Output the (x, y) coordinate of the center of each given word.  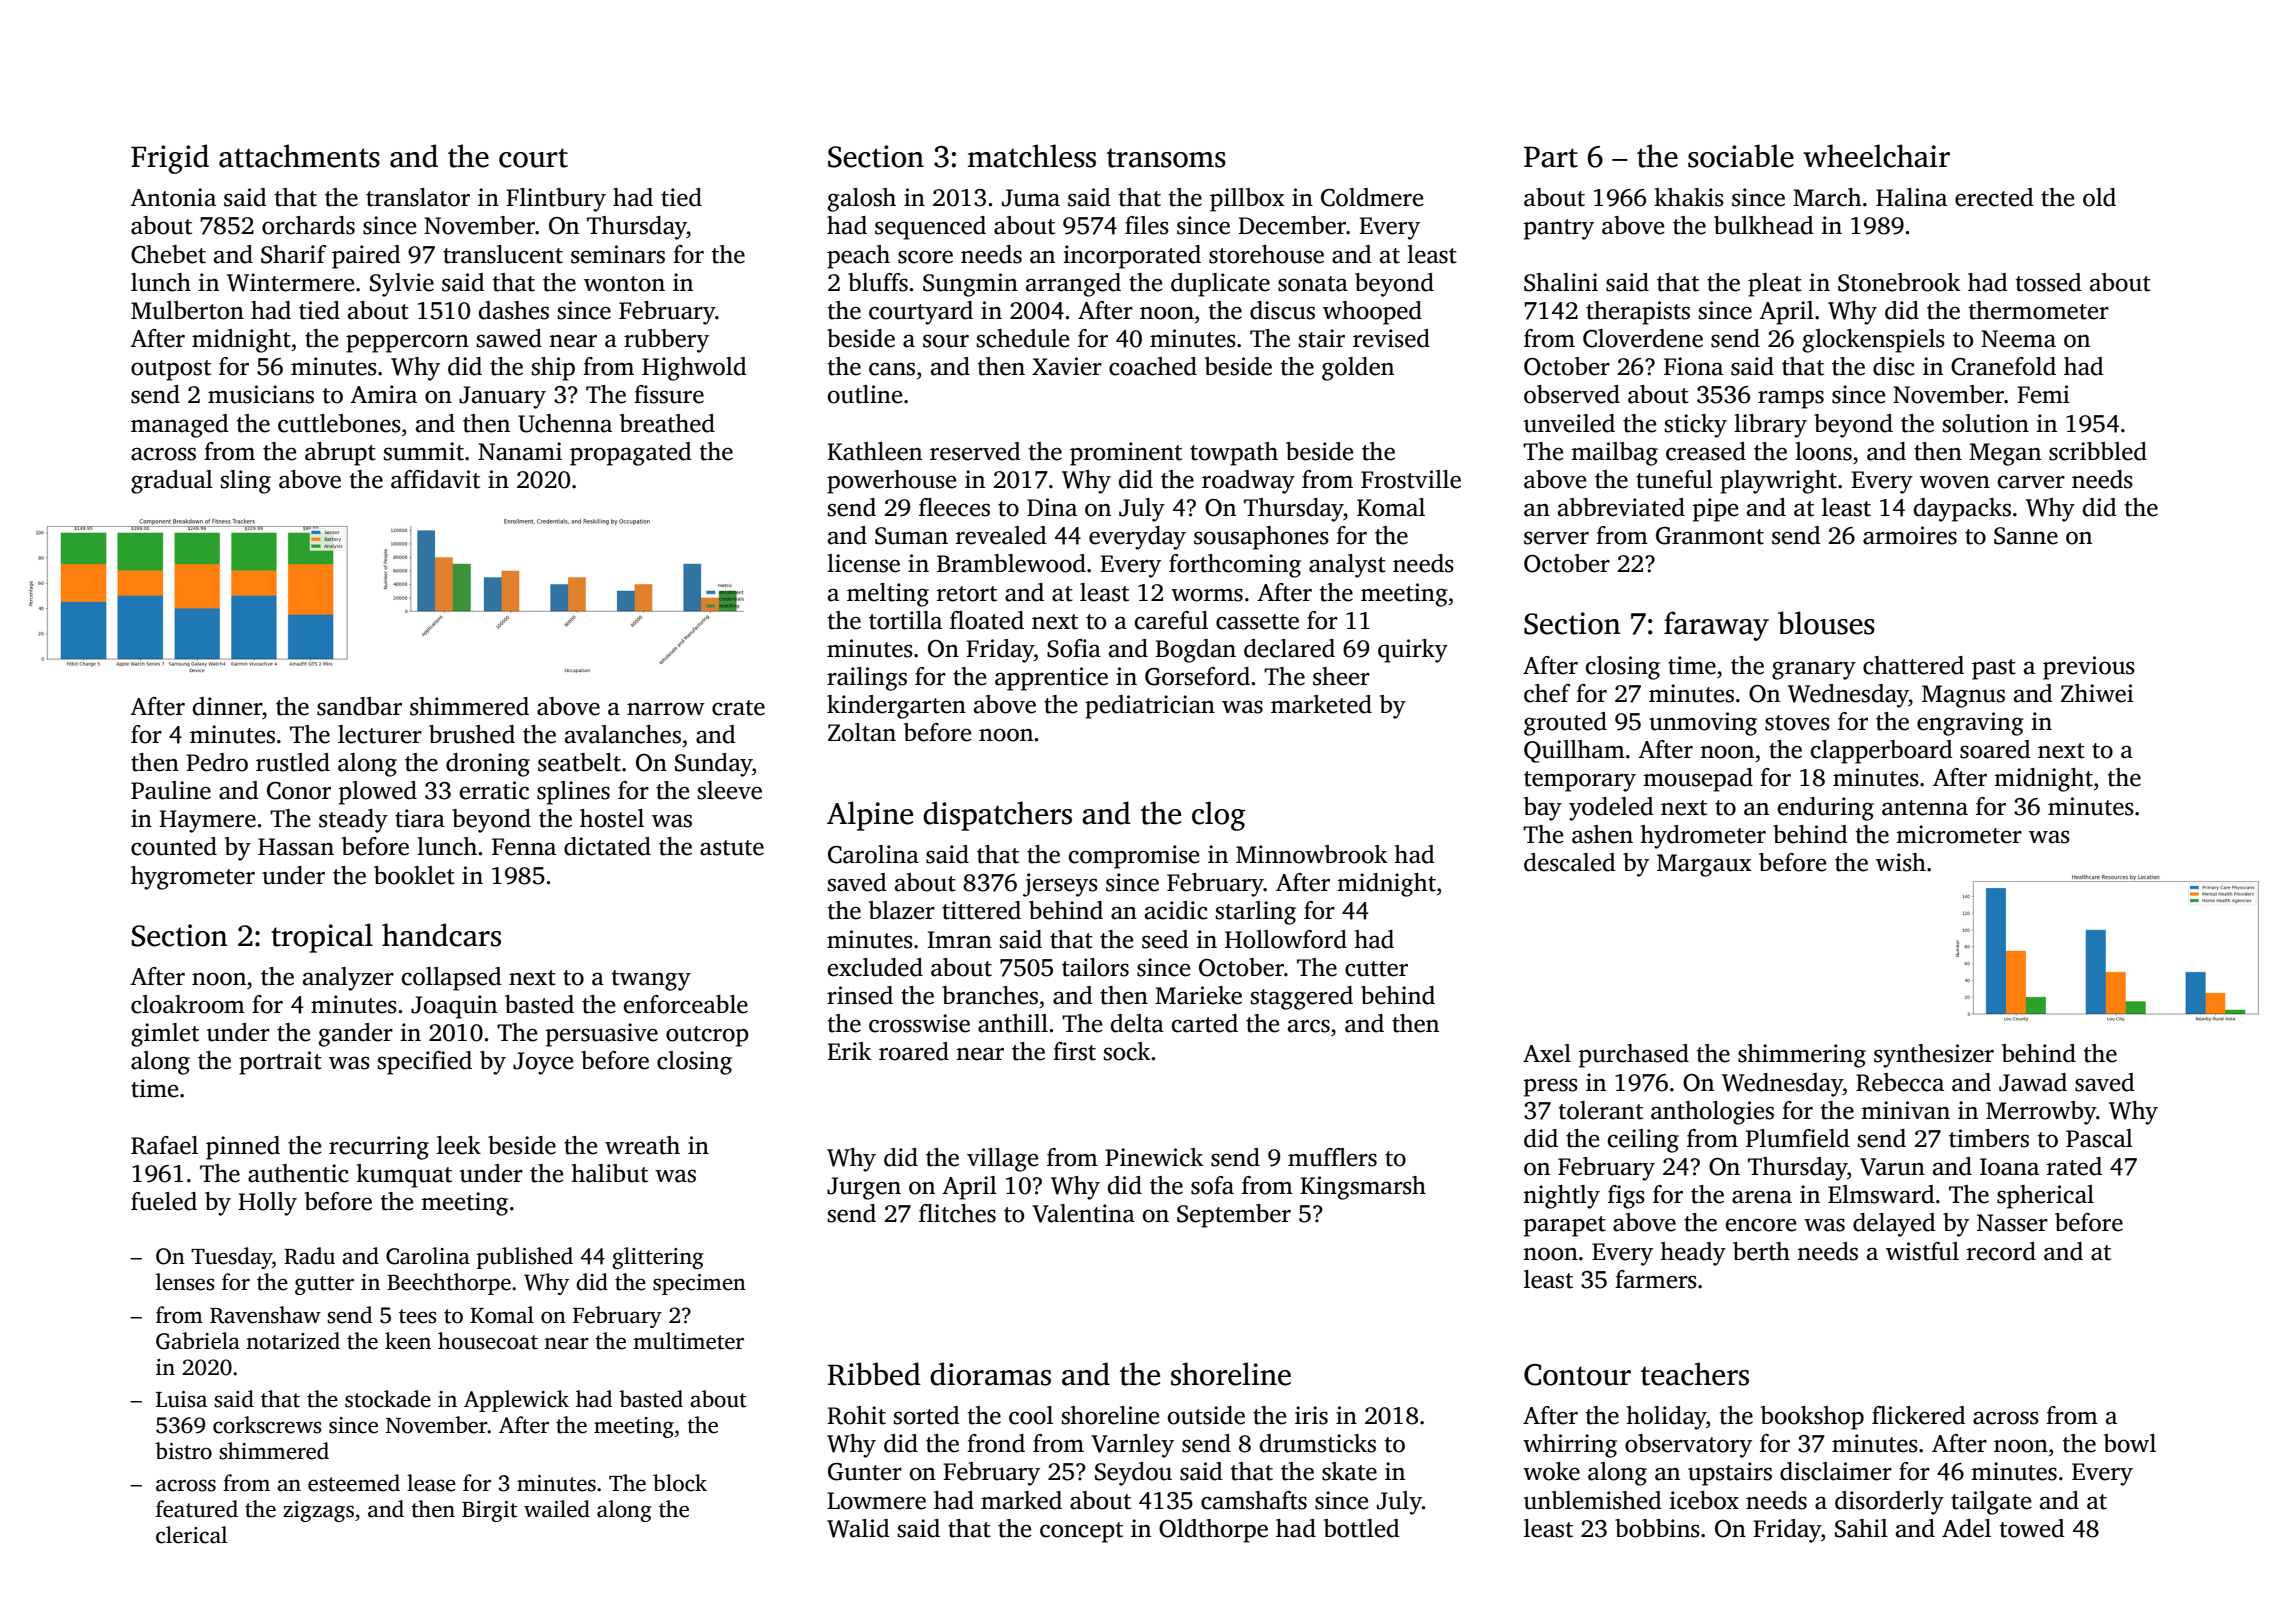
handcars (441, 935)
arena (1762, 1197)
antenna (1925, 808)
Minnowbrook (1312, 854)
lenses (185, 1282)
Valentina (1083, 1213)
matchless (1032, 156)
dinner (227, 706)
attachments (299, 156)
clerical (191, 1535)
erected (1994, 197)
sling (245, 482)
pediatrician (1150, 707)
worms (1207, 595)
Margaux (1704, 865)
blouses (1826, 623)
